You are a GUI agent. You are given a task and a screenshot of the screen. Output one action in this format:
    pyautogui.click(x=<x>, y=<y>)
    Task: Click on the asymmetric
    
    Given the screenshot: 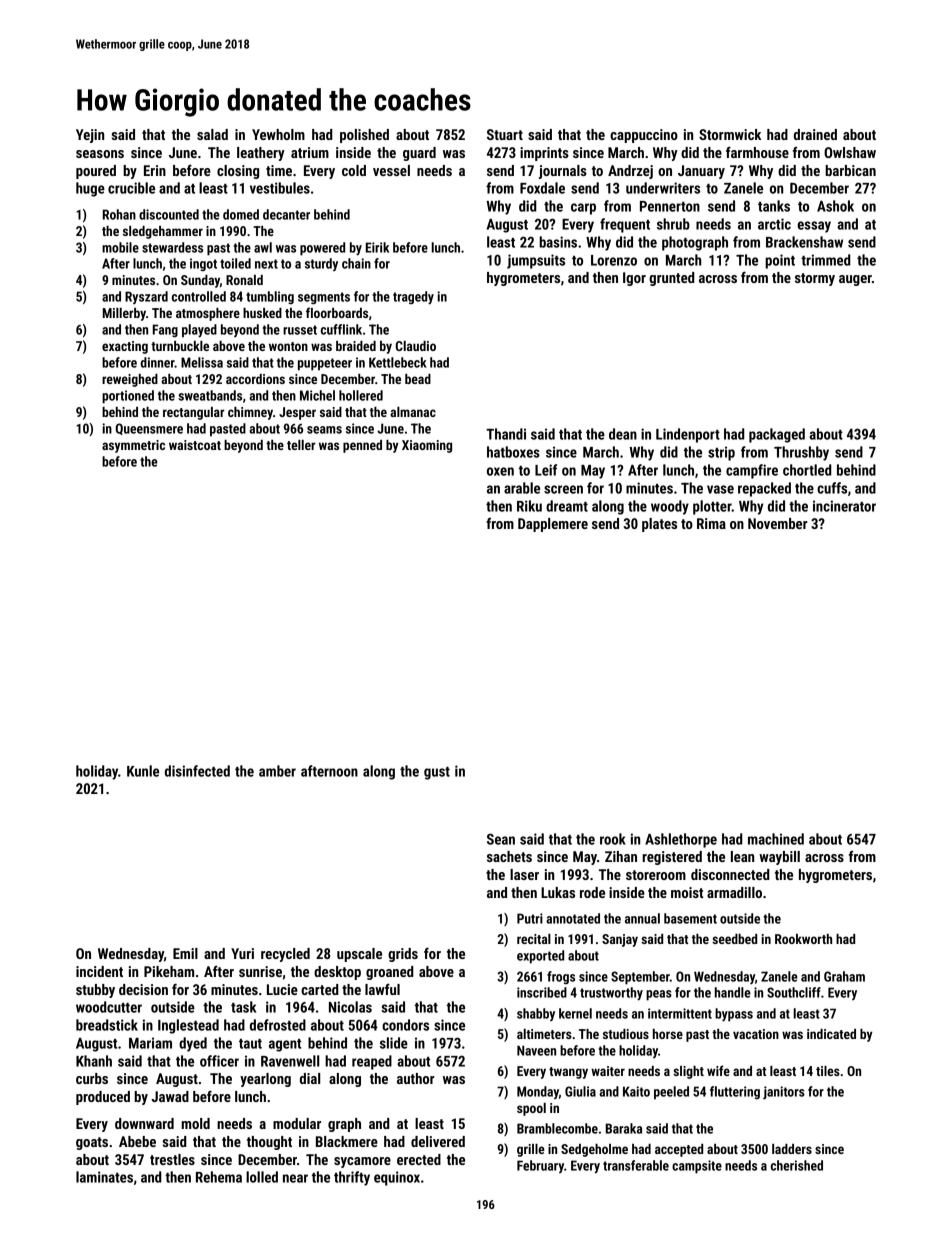 What is the action you would take?
    pyautogui.click(x=133, y=446)
